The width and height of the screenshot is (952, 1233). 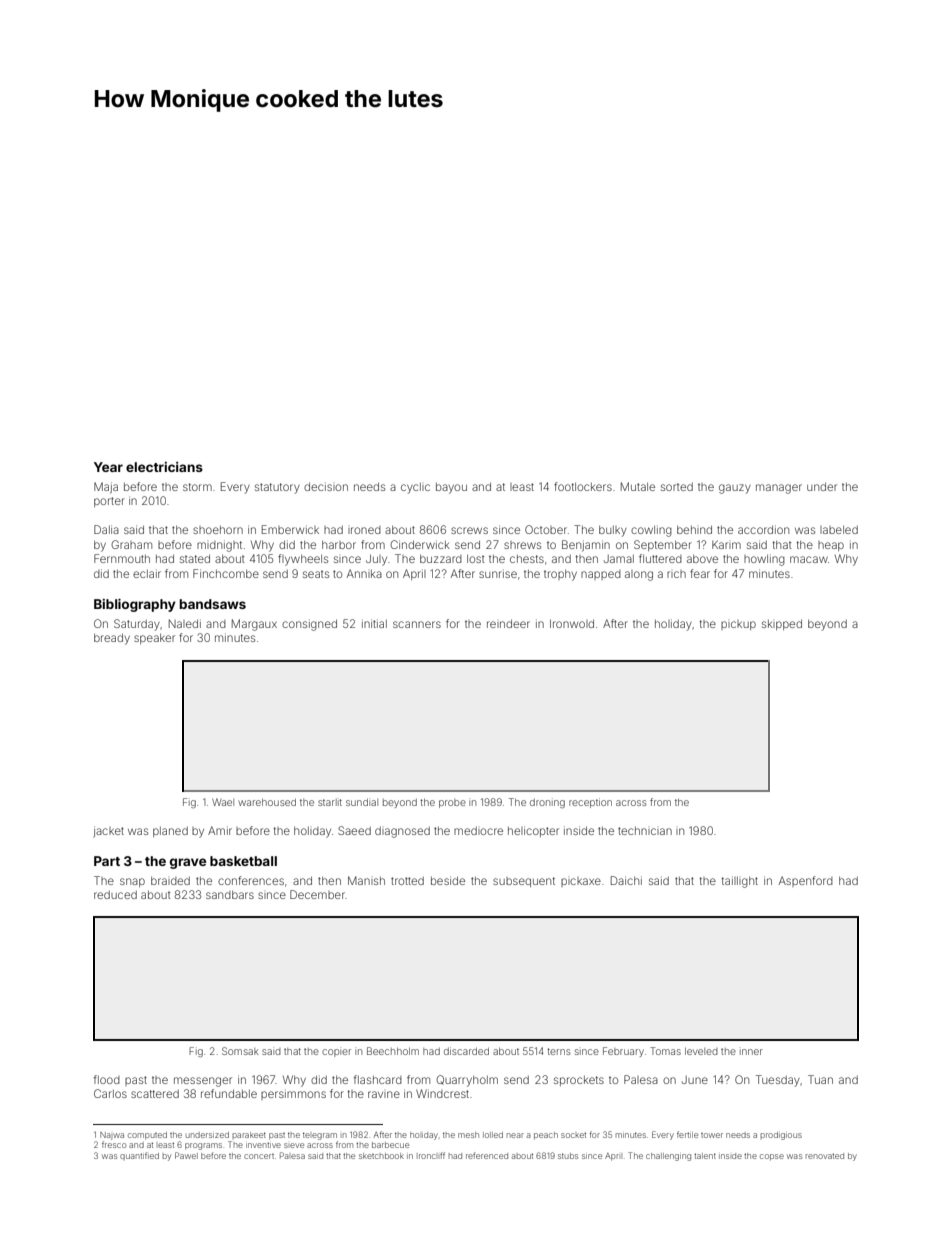 What do you see at coordinates (508, 624) in the screenshot?
I see `reindeer` at bounding box center [508, 624].
